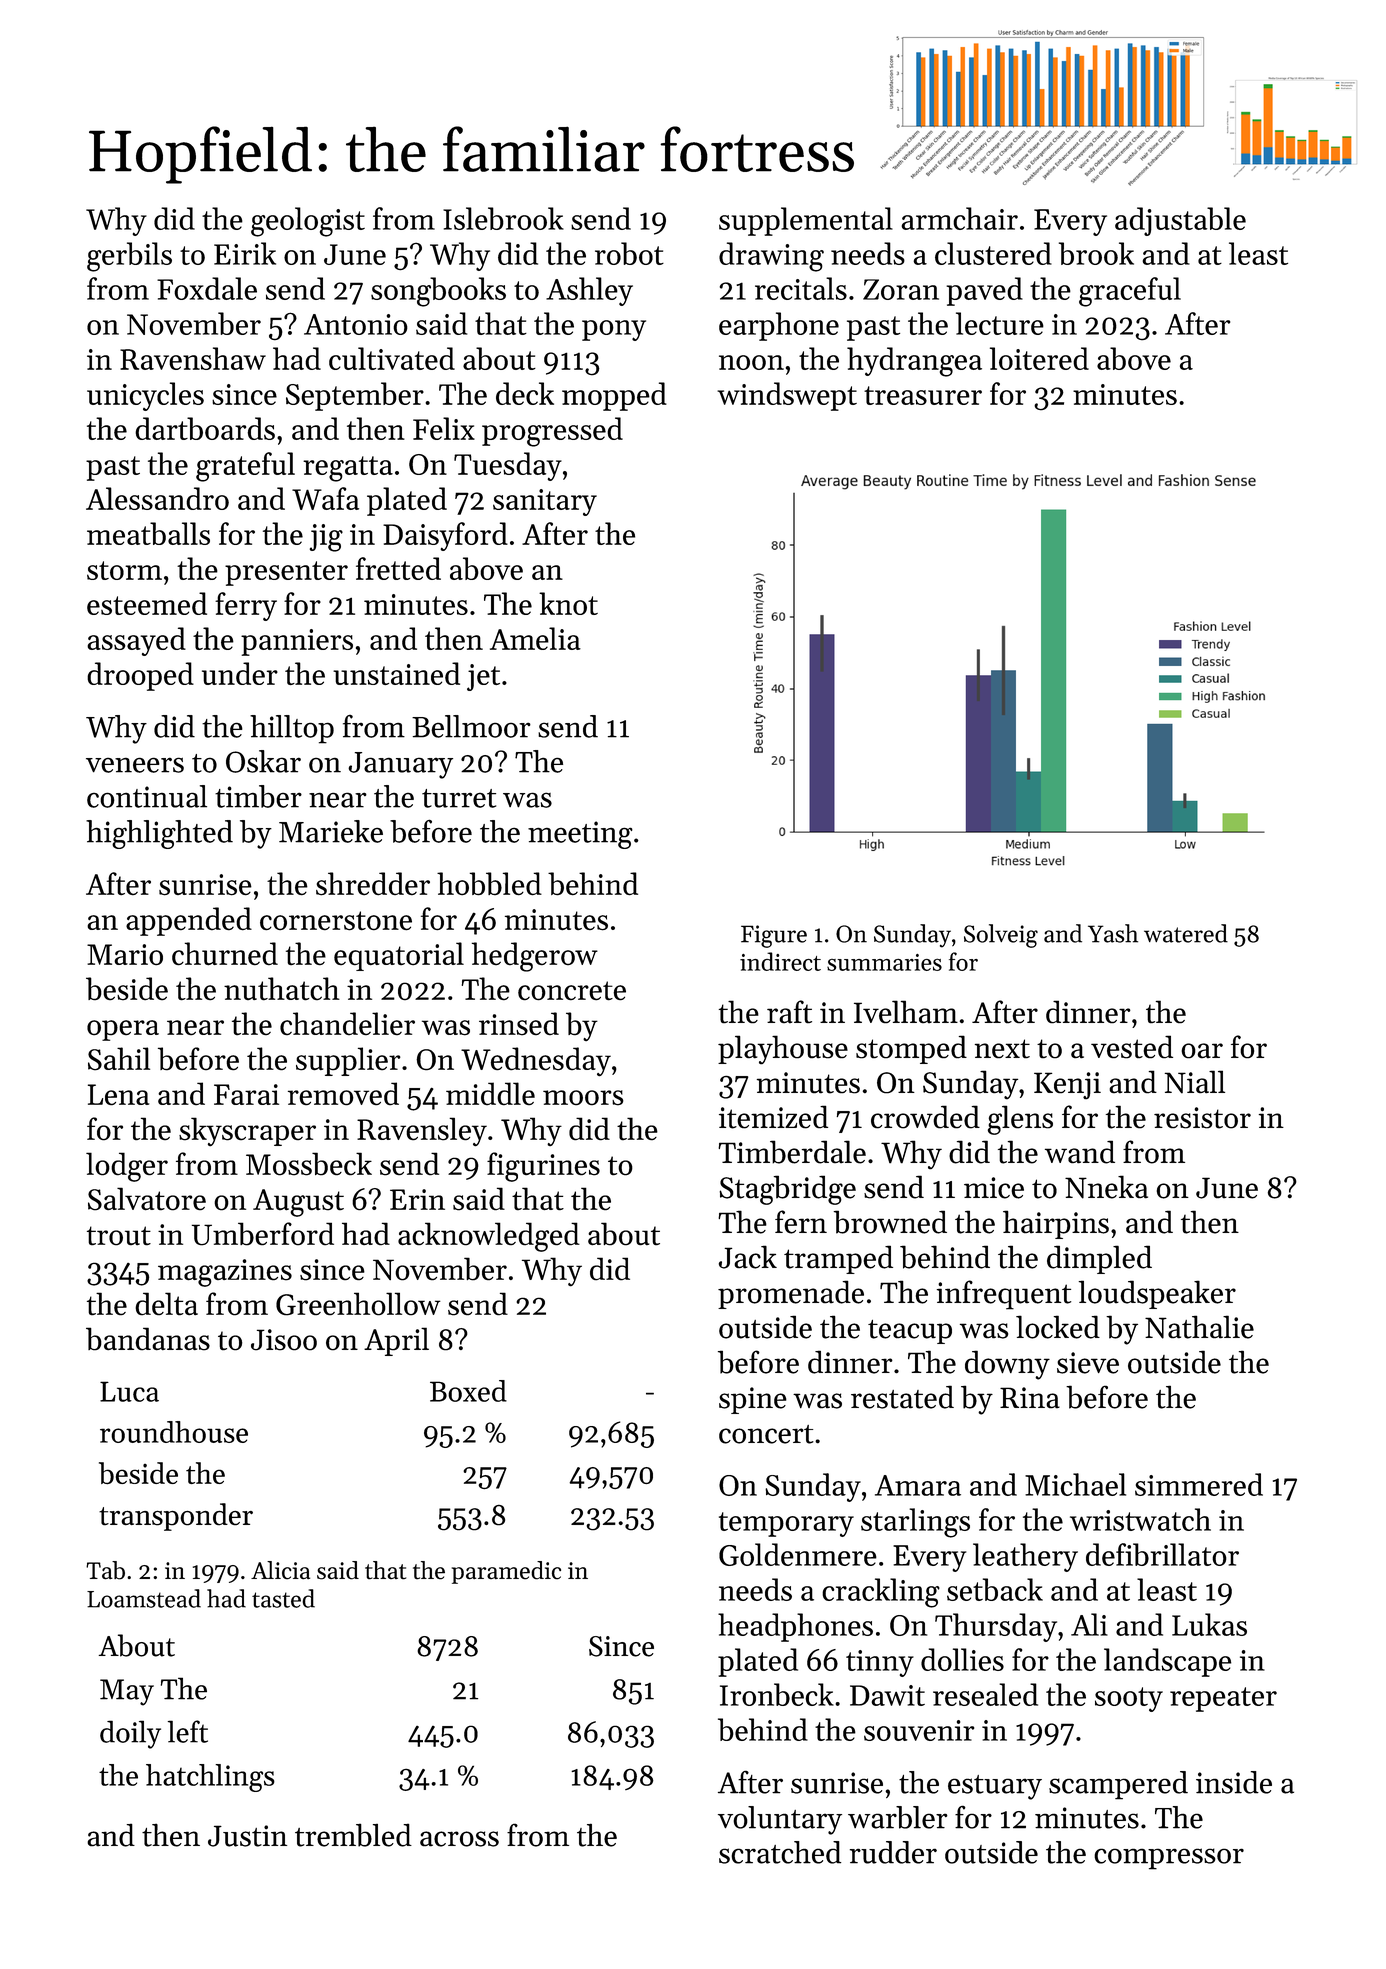  I want to click on meeting, so click(580, 835).
